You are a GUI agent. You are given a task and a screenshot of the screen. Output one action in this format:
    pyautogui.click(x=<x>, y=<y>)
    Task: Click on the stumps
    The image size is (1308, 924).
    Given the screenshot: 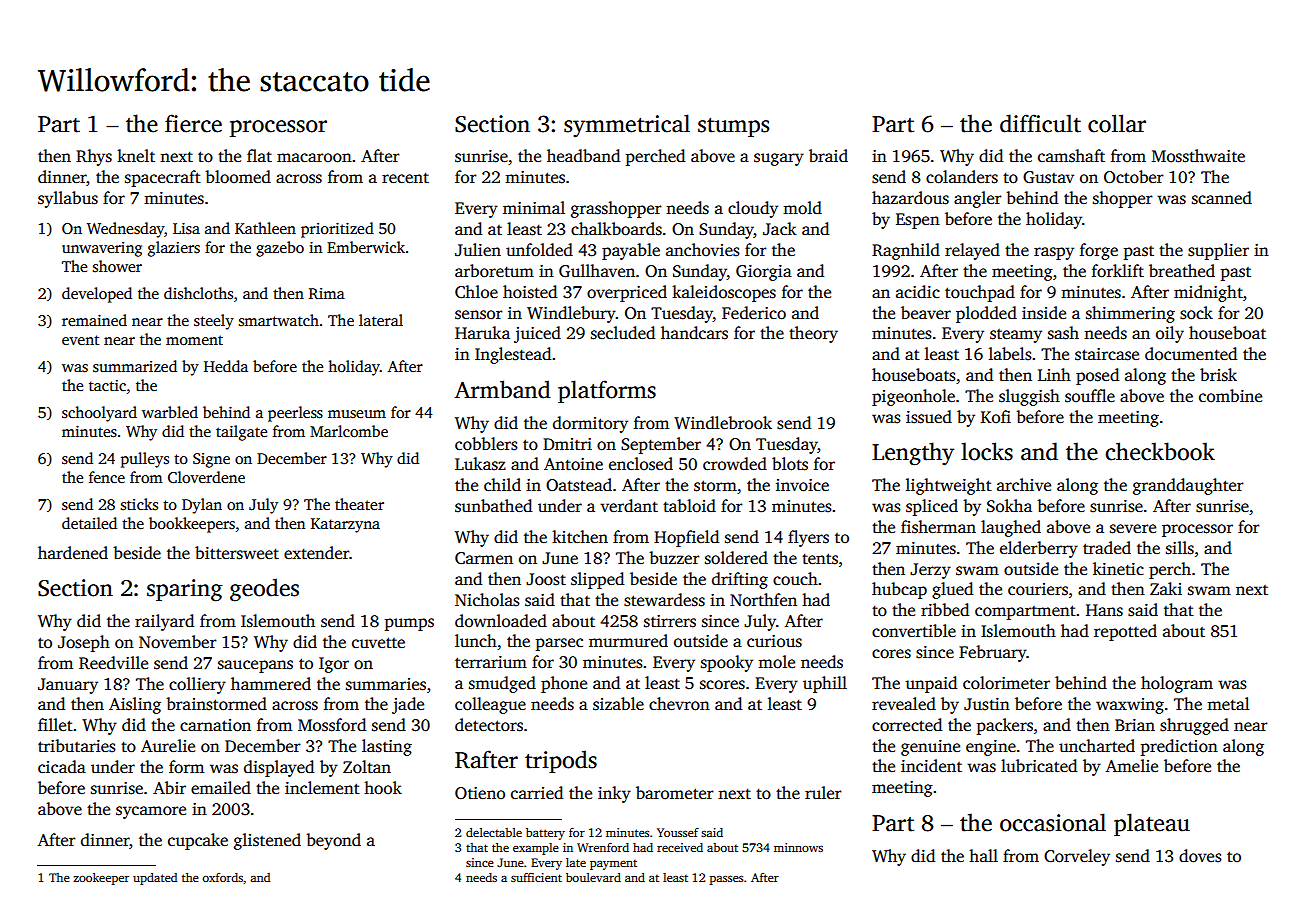 What is the action you would take?
    pyautogui.click(x=733, y=127)
